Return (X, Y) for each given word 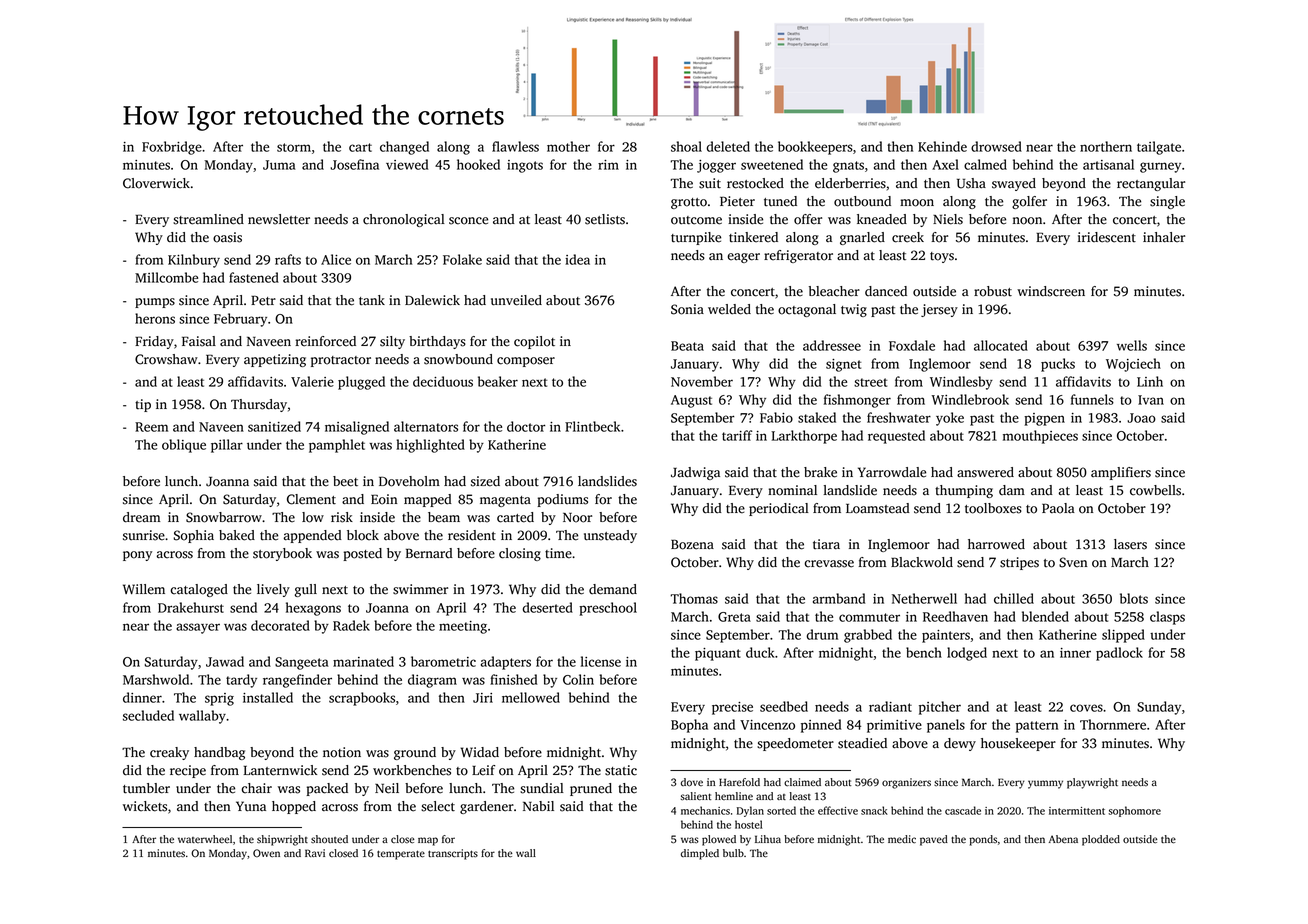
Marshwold (156, 679)
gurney (1160, 167)
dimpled (700, 854)
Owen (266, 853)
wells (1132, 345)
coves (1086, 708)
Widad (480, 752)
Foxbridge (172, 148)
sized (485, 481)
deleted (728, 146)
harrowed (996, 544)
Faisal (199, 341)
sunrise (144, 535)
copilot (534, 342)
